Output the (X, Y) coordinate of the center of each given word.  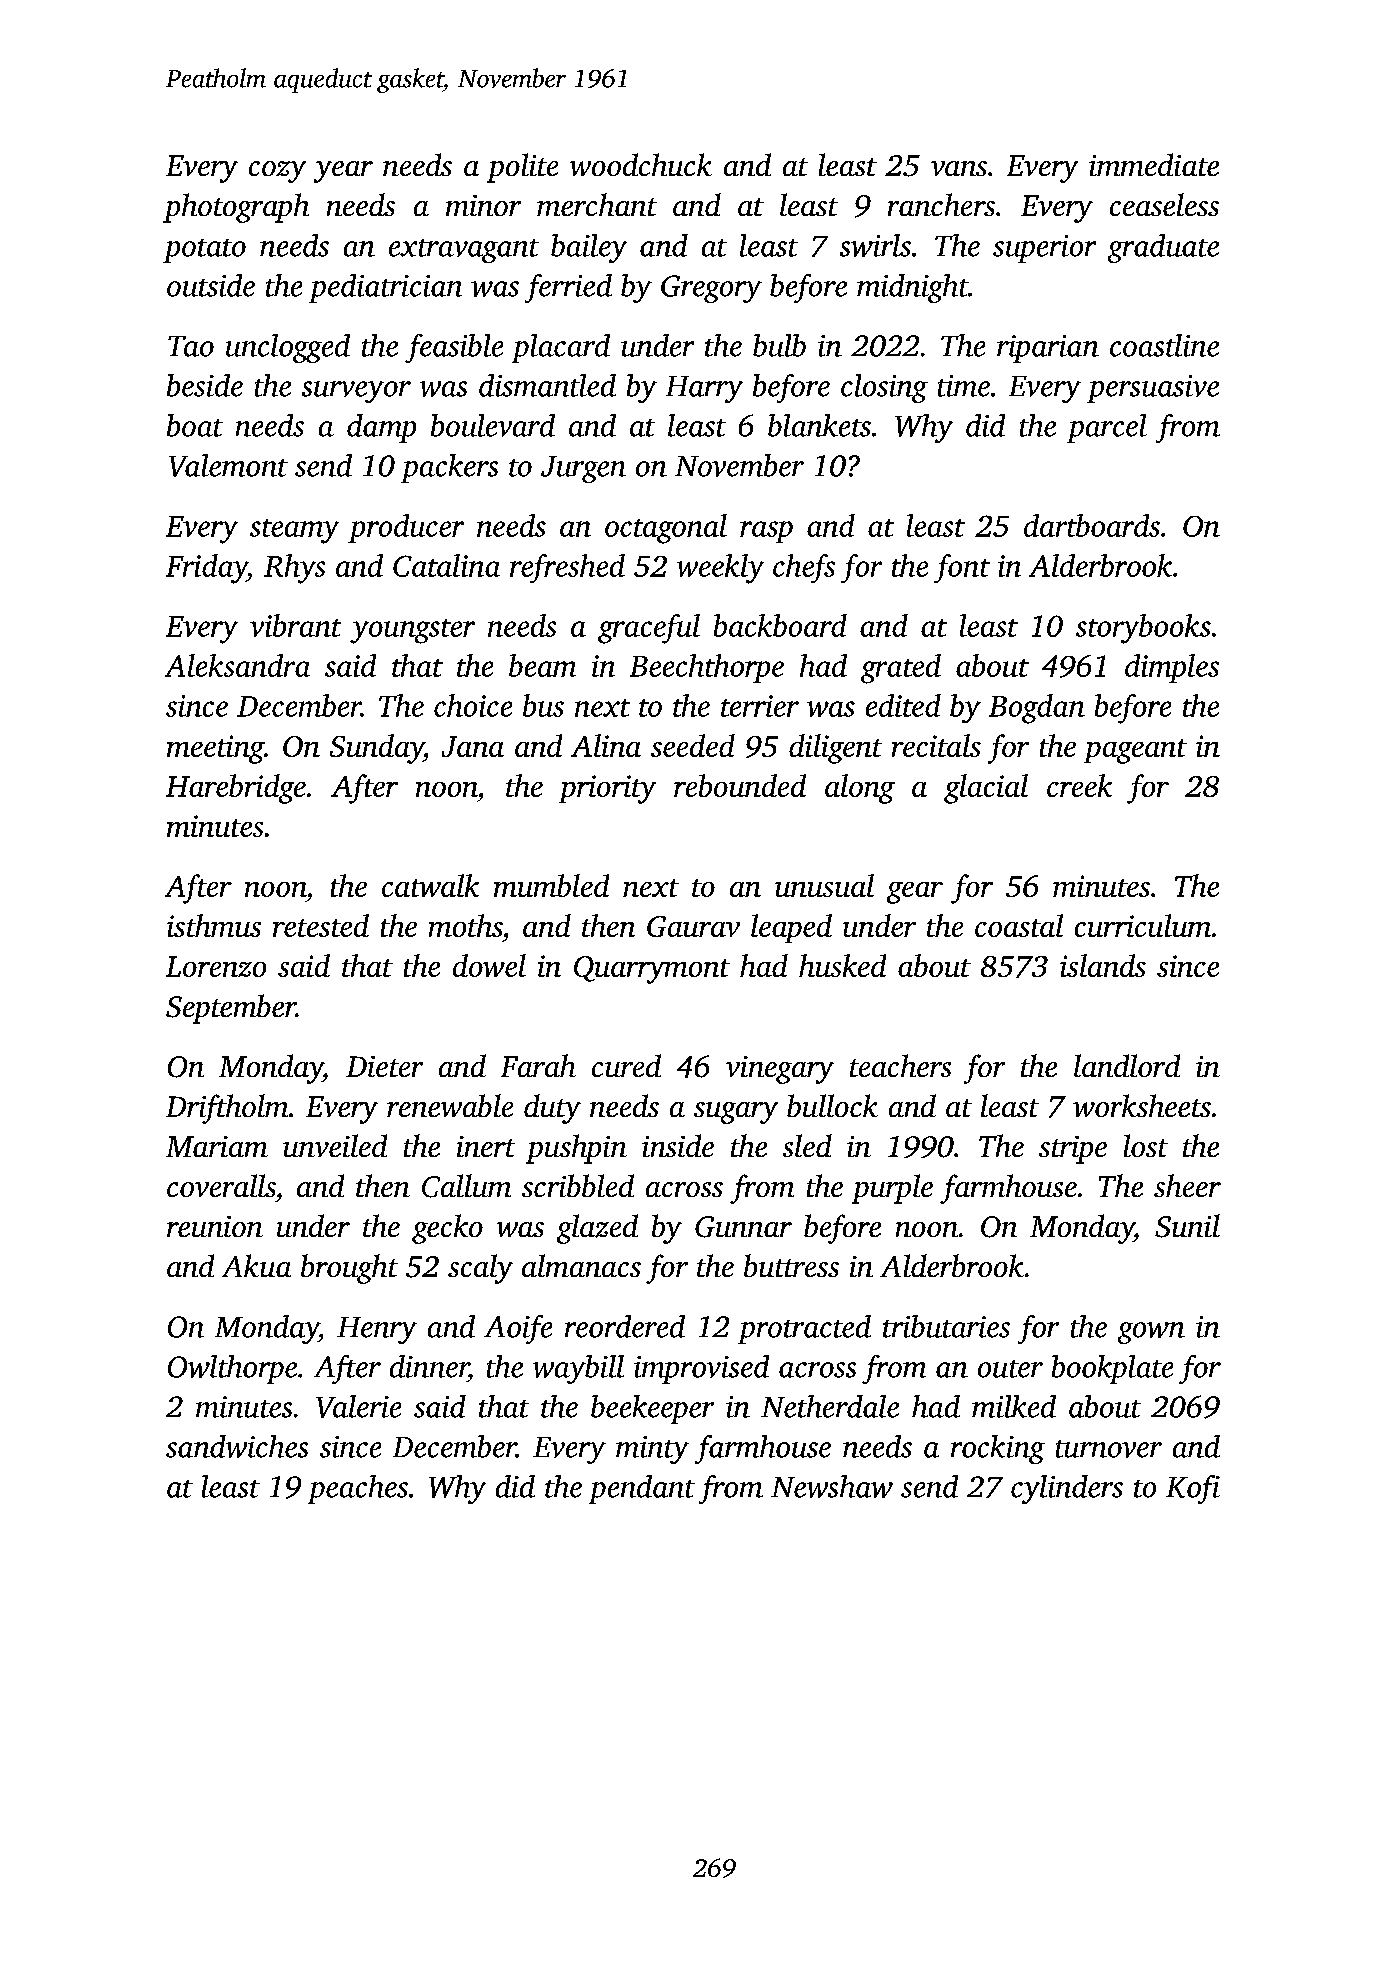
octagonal (666, 529)
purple (892, 1189)
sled (807, 1145)
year (343, 172)
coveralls (221, 1185)
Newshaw (832, 1486)
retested (321, 925)
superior (1044, 249)
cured (626, 1065)
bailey (589, 248)
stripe (1073, 1150)
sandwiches (237, 1446)
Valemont (228, 465)
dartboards (1092, 525)
